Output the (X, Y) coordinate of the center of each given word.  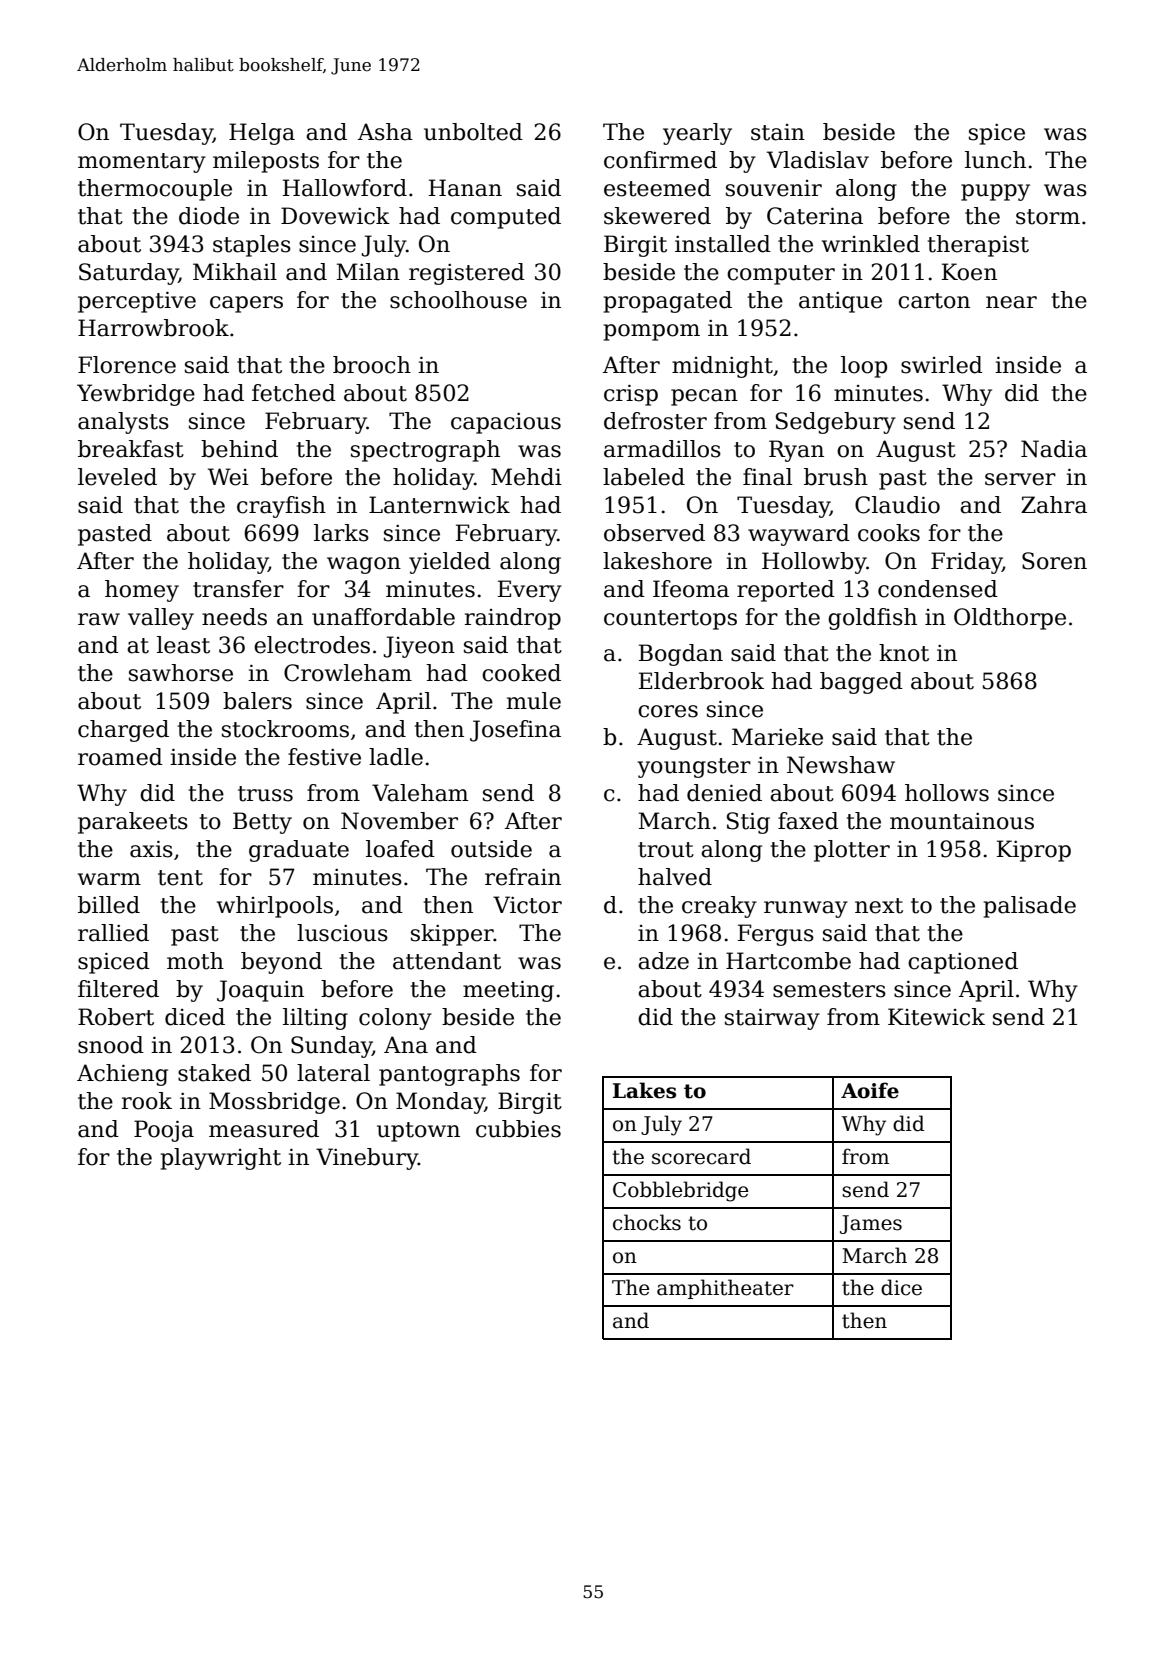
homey (142, 591)
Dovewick (335, 216)
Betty (262, 823)
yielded (450, 563)
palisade (1030, 907)
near (1011, 302)
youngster (694, 768)
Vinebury (367, 1159)
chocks (647, 1222)
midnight (722, 367)
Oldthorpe (1010, 619)
